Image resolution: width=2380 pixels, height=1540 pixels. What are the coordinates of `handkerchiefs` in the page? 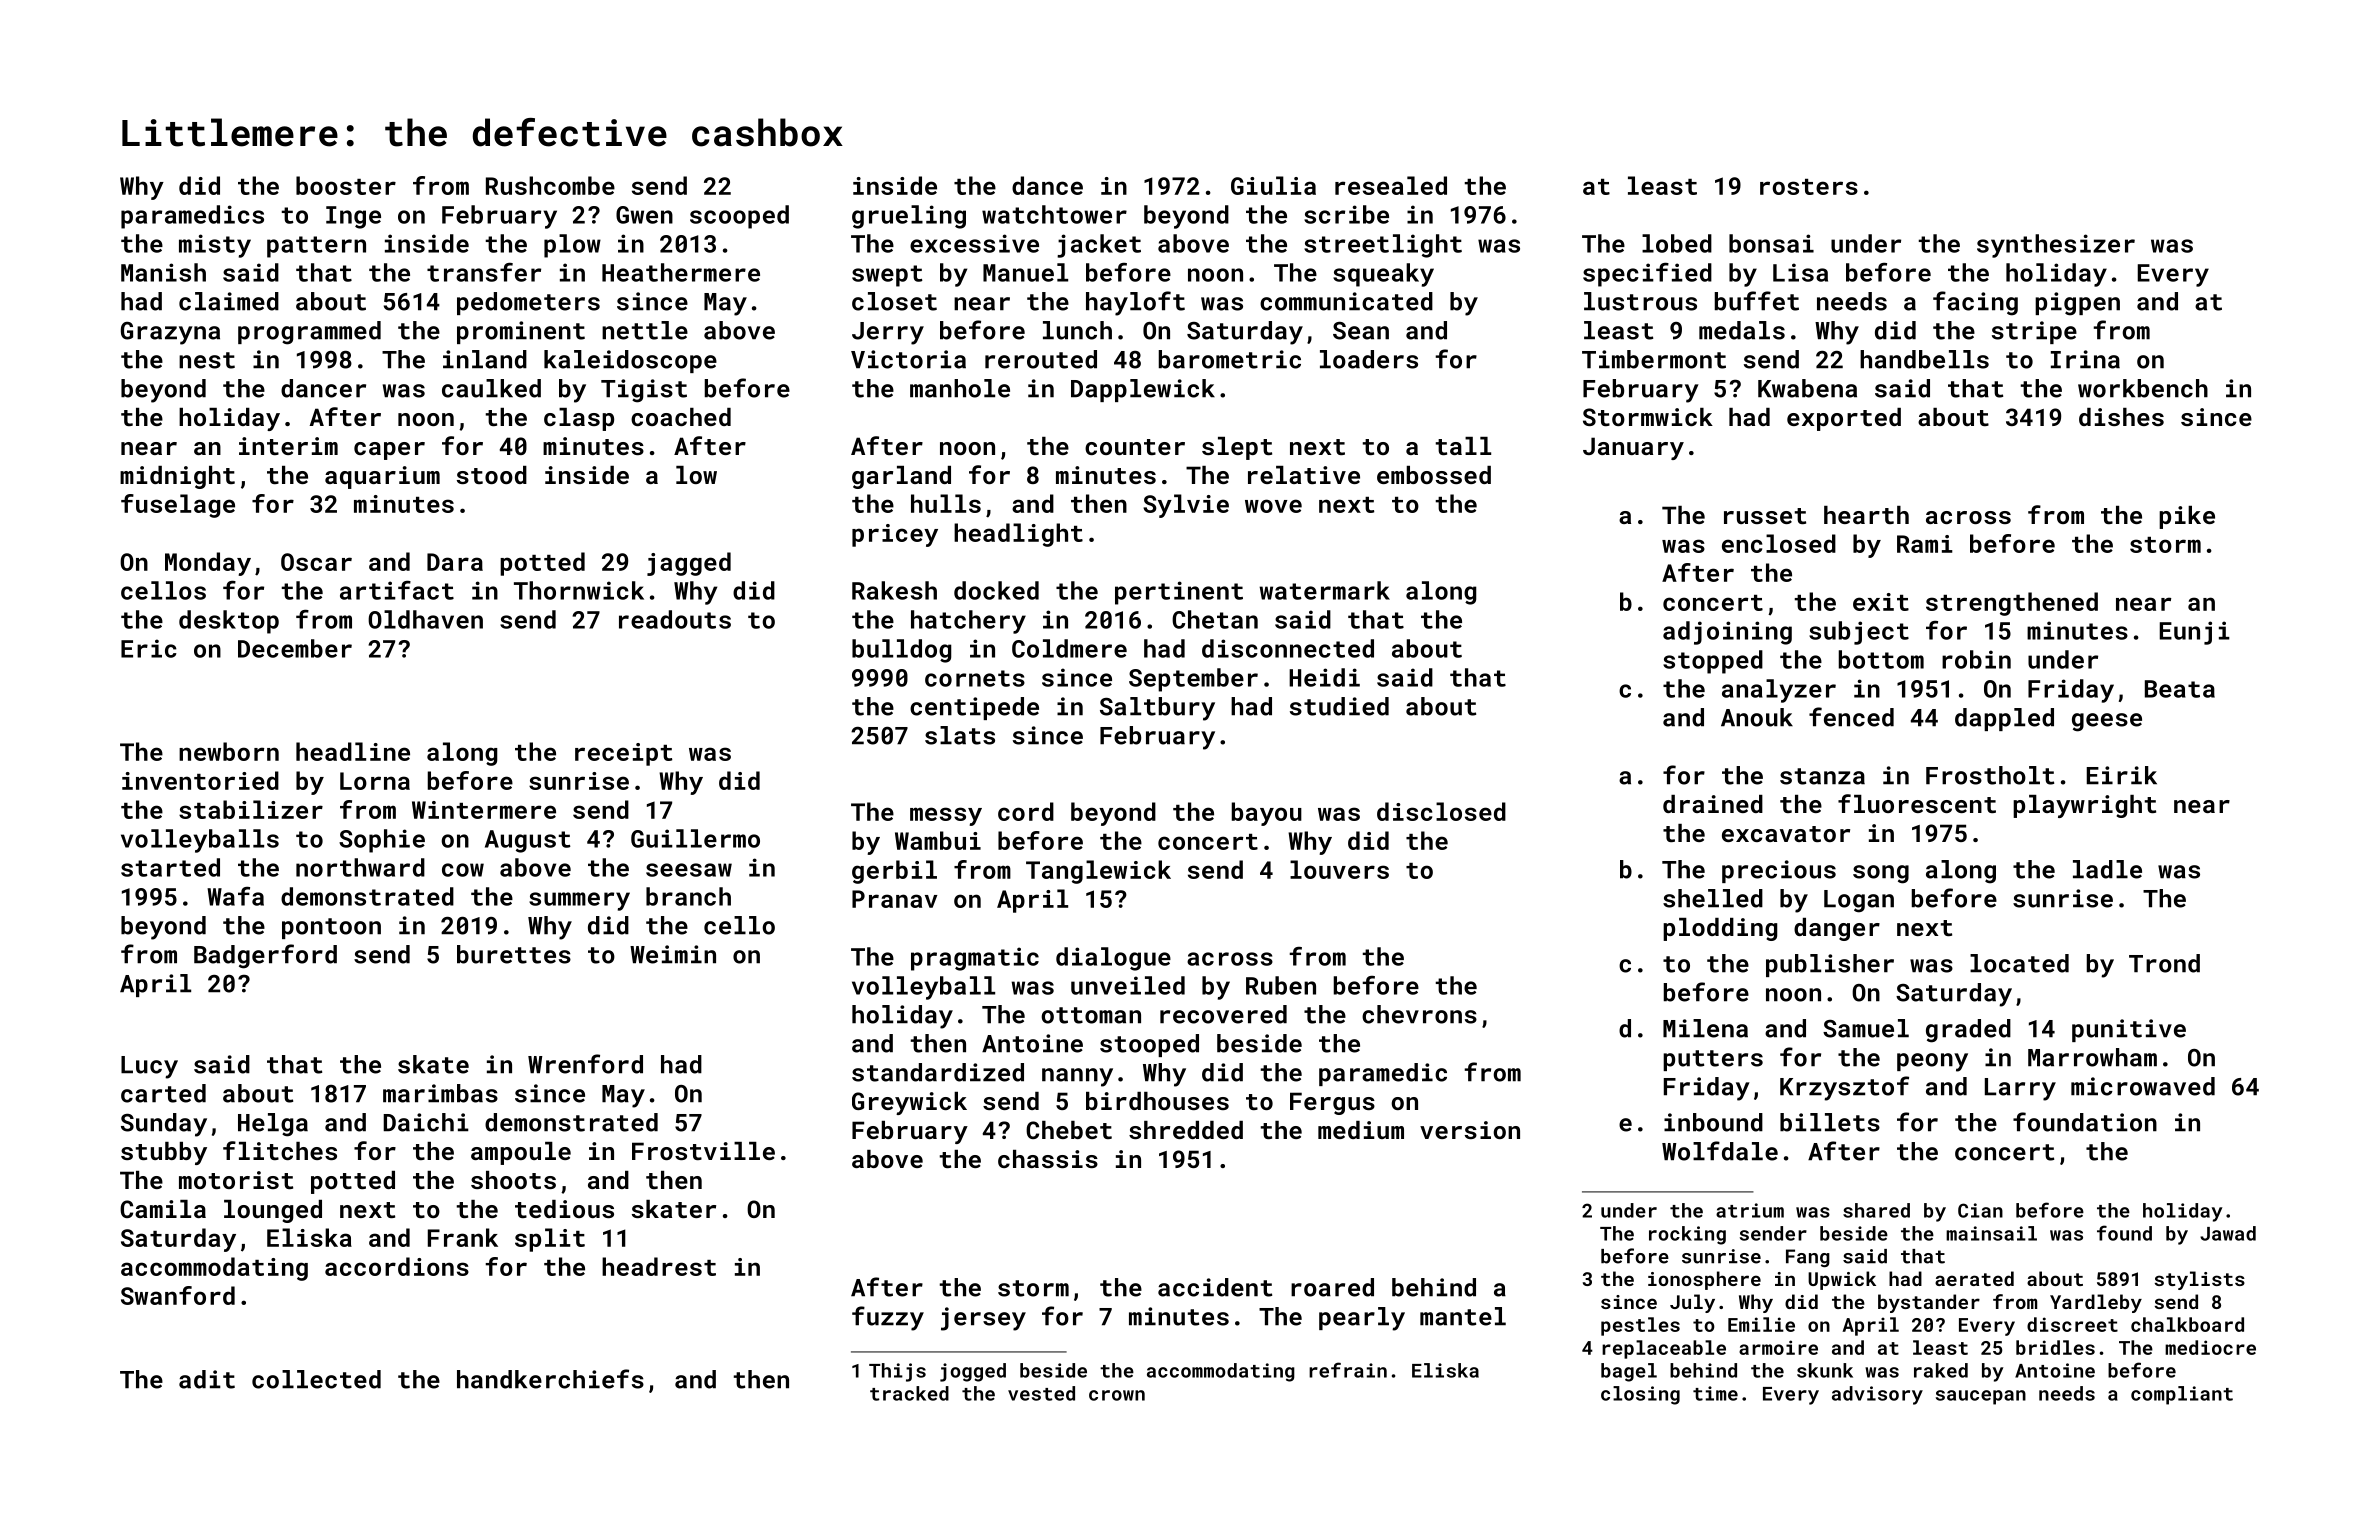 It's located at (550, 1379).
